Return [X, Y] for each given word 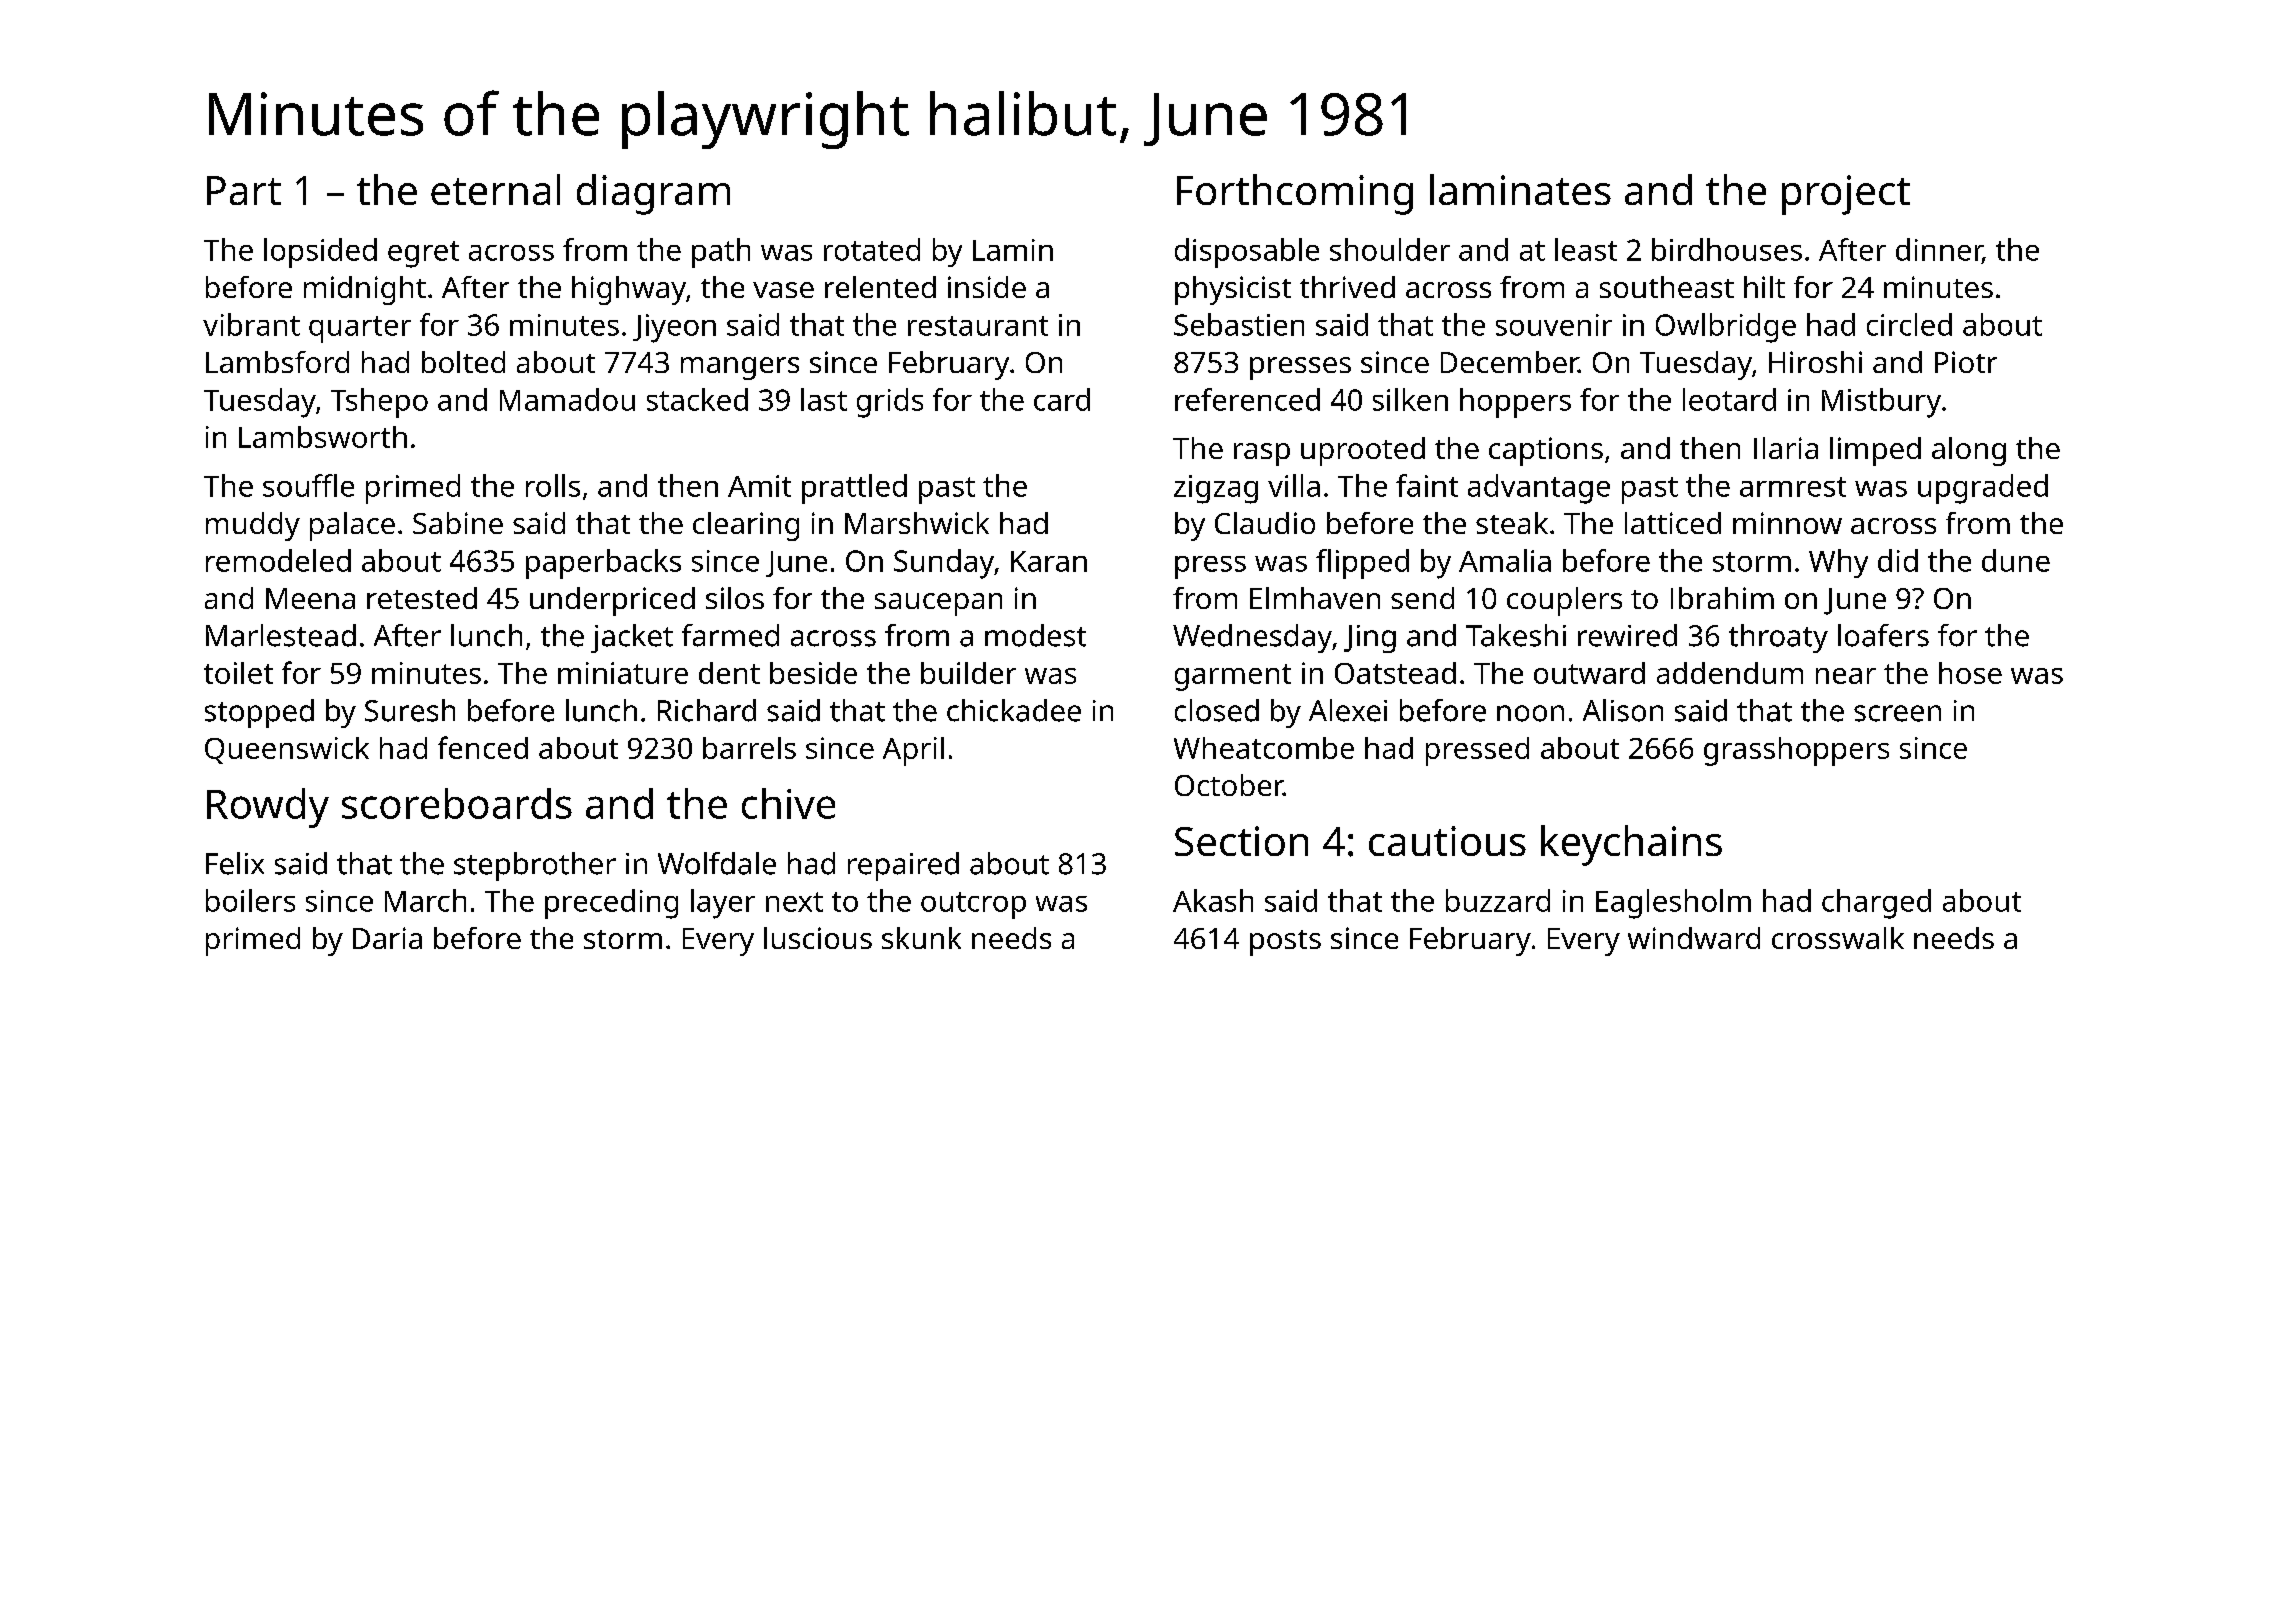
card [1062, 399]
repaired [903, 866]
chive [788, 803]
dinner [1939, 250]
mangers [740, 368]
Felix [235, 863]
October [1229, 785]
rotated [872, 249]
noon [1530, 713]
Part [244, 190]
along [1969, 451]
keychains [1631, 845]
